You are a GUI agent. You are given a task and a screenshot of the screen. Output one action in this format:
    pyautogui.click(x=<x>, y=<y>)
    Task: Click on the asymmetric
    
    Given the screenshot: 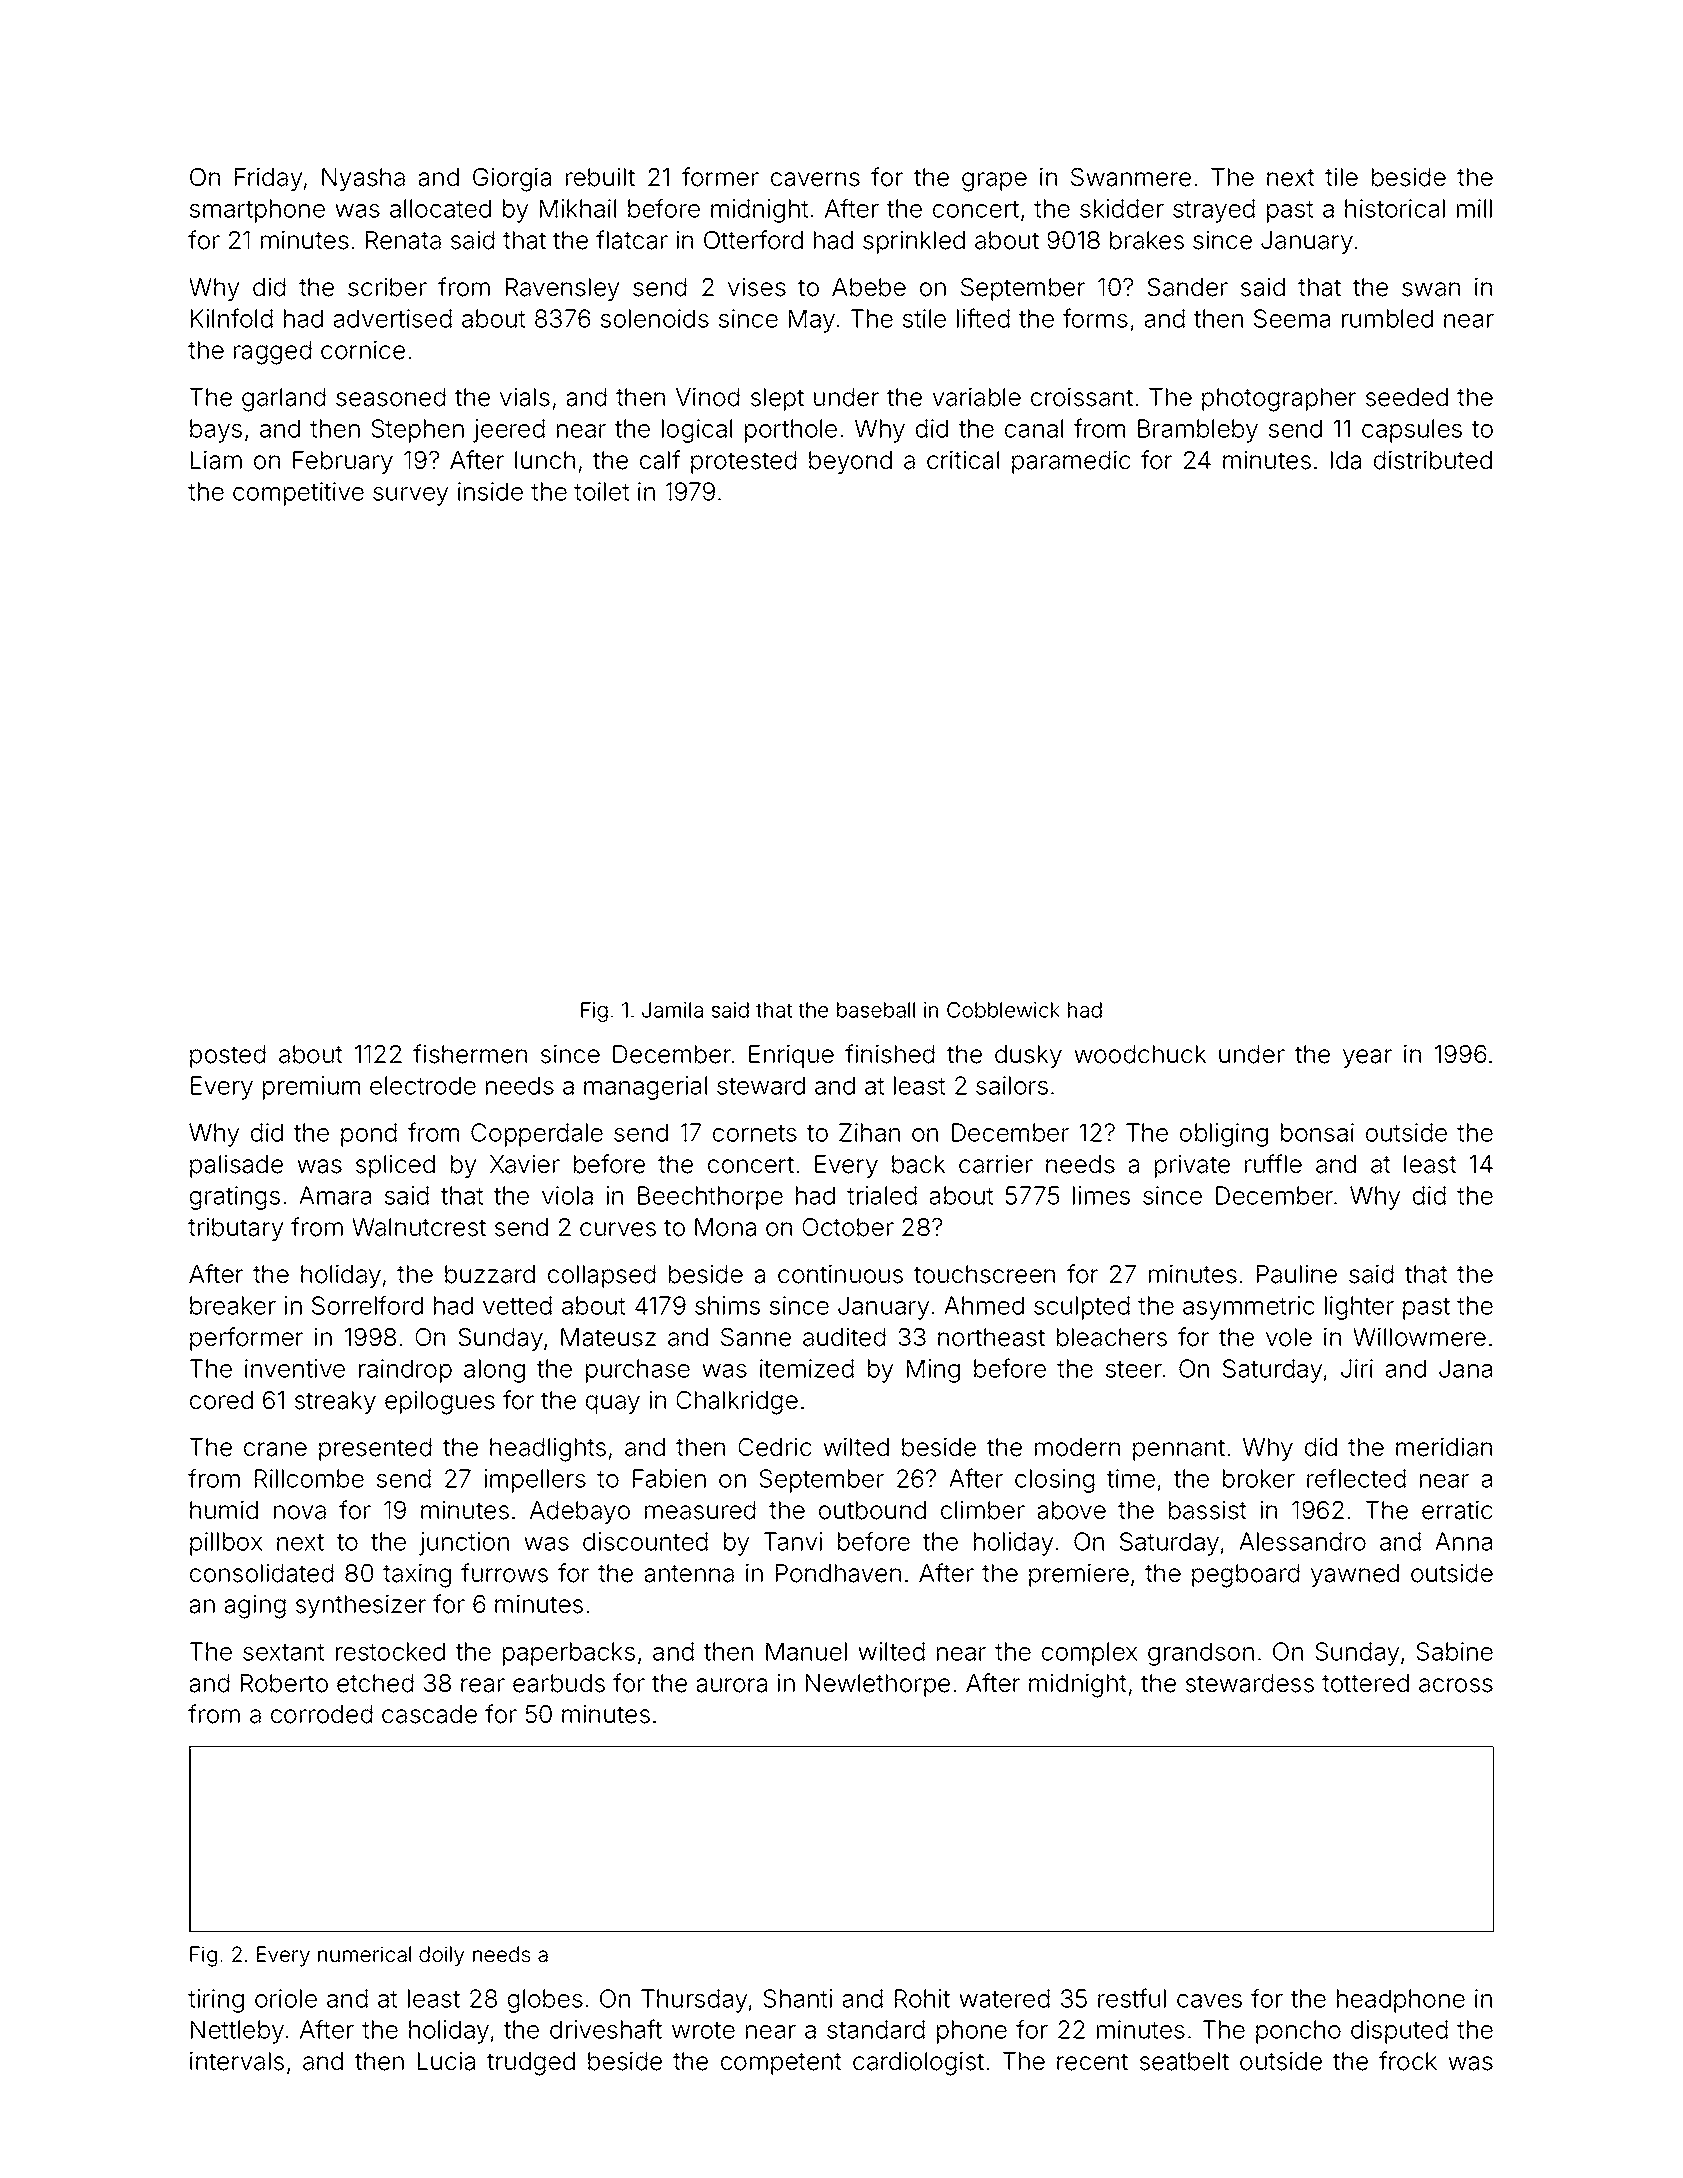 What is the action you would take?
    pyautogui.click(x=1249, y=1308)
